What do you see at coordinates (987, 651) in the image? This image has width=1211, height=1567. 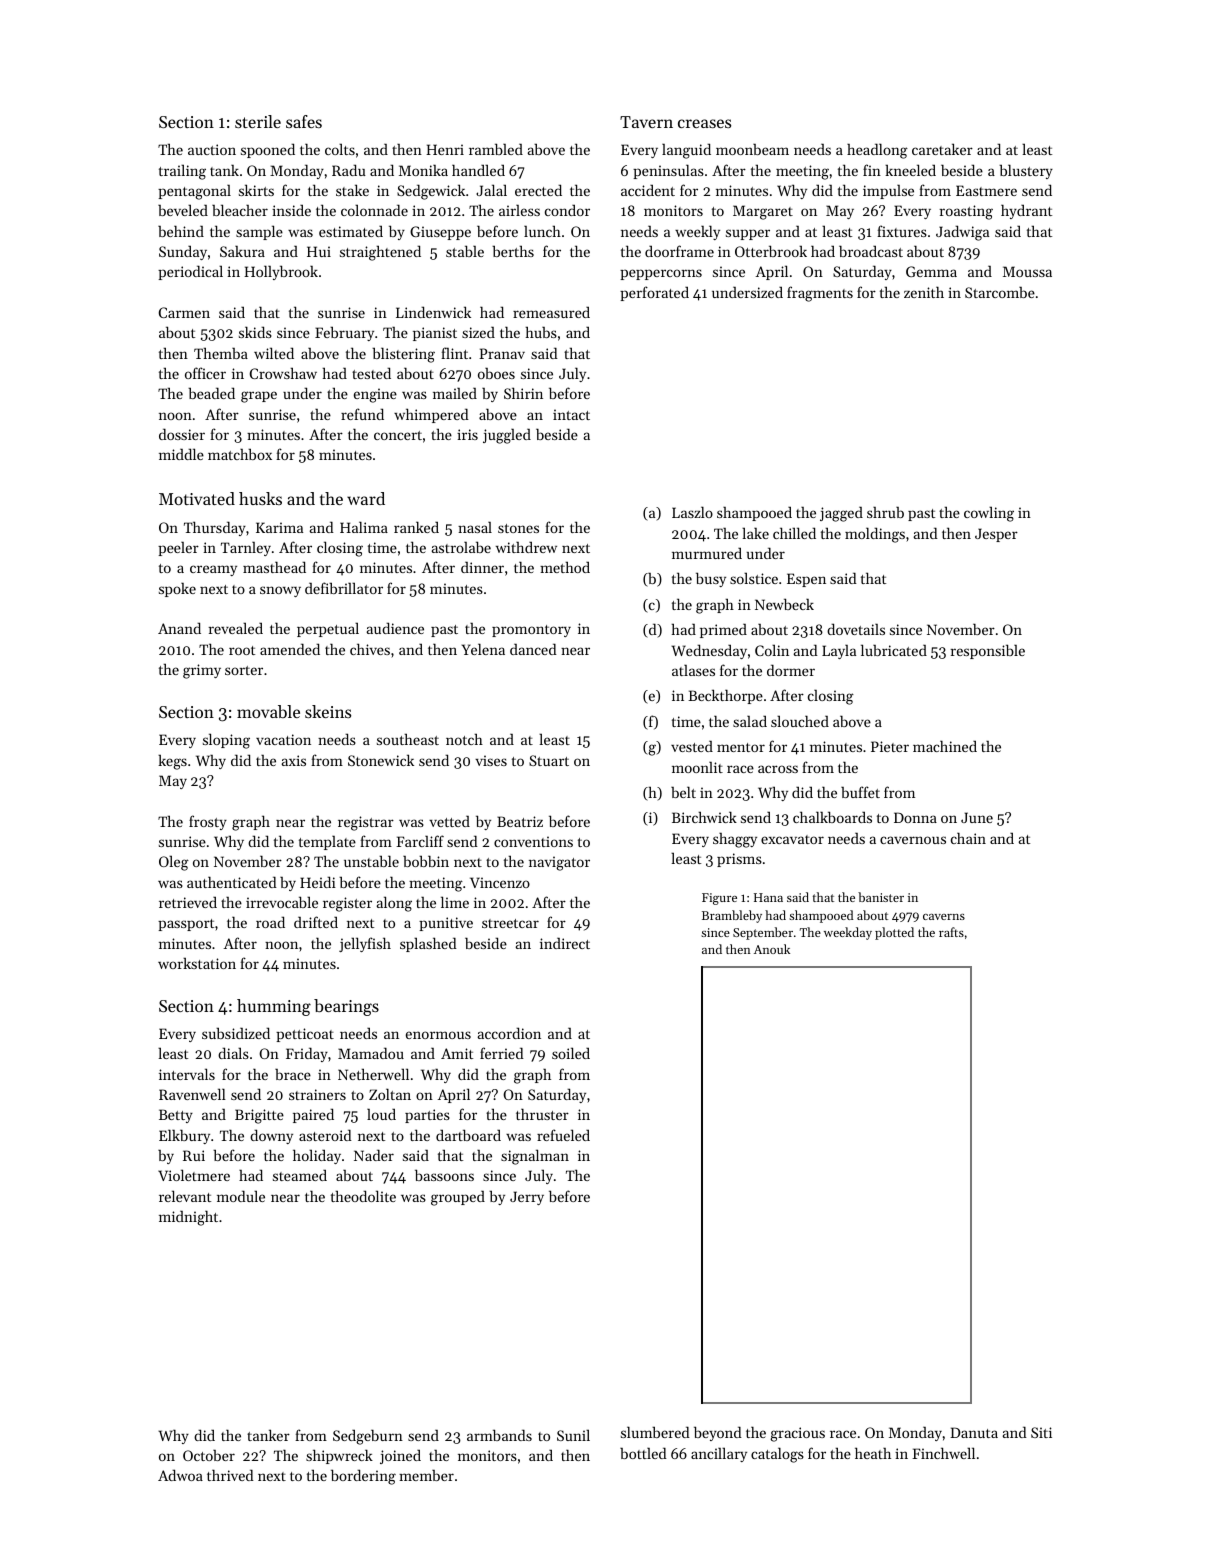 I see `responsible` at bounding box center [987, 651].
